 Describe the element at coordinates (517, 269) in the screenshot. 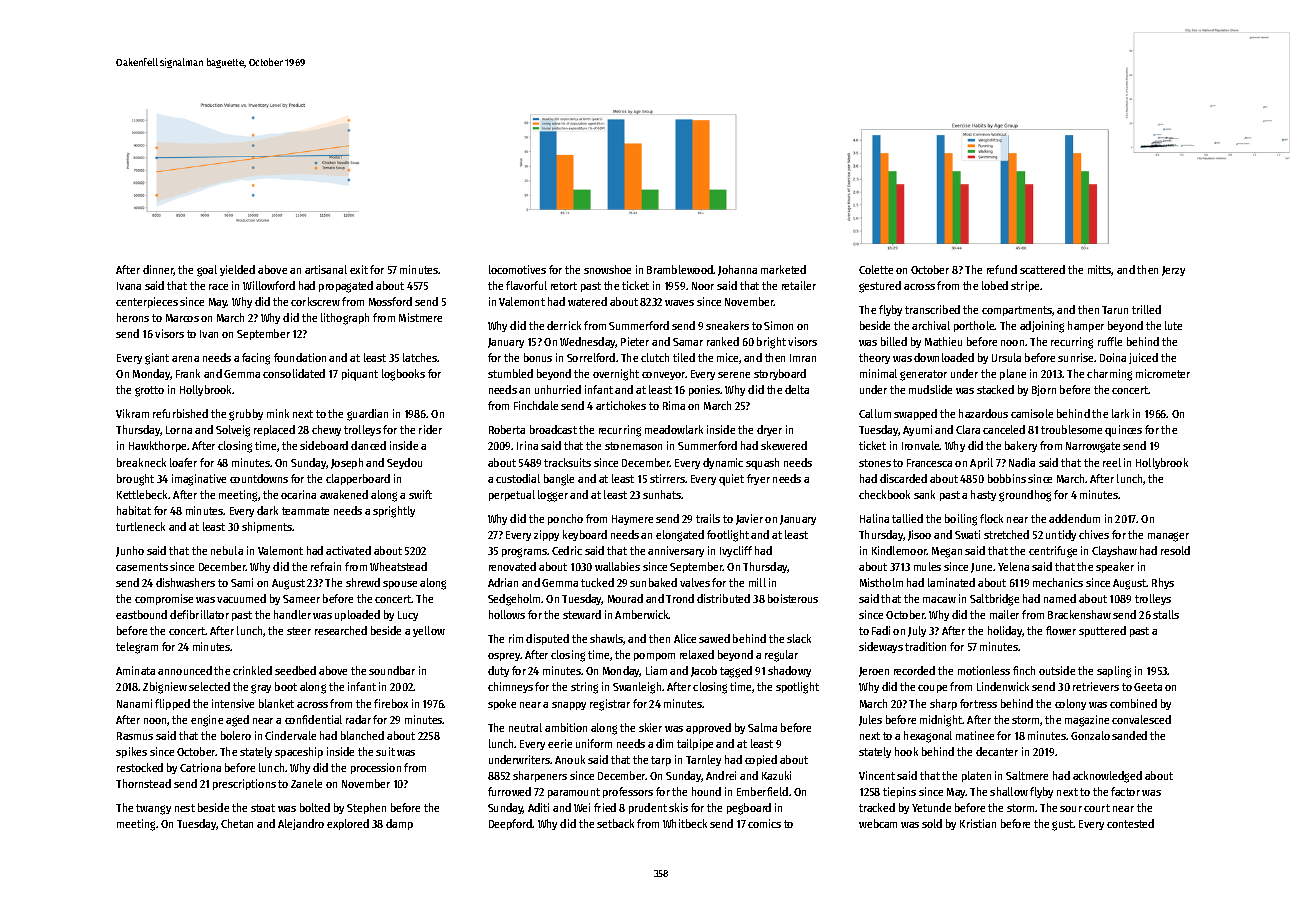

I see `locomotives` at that location.
